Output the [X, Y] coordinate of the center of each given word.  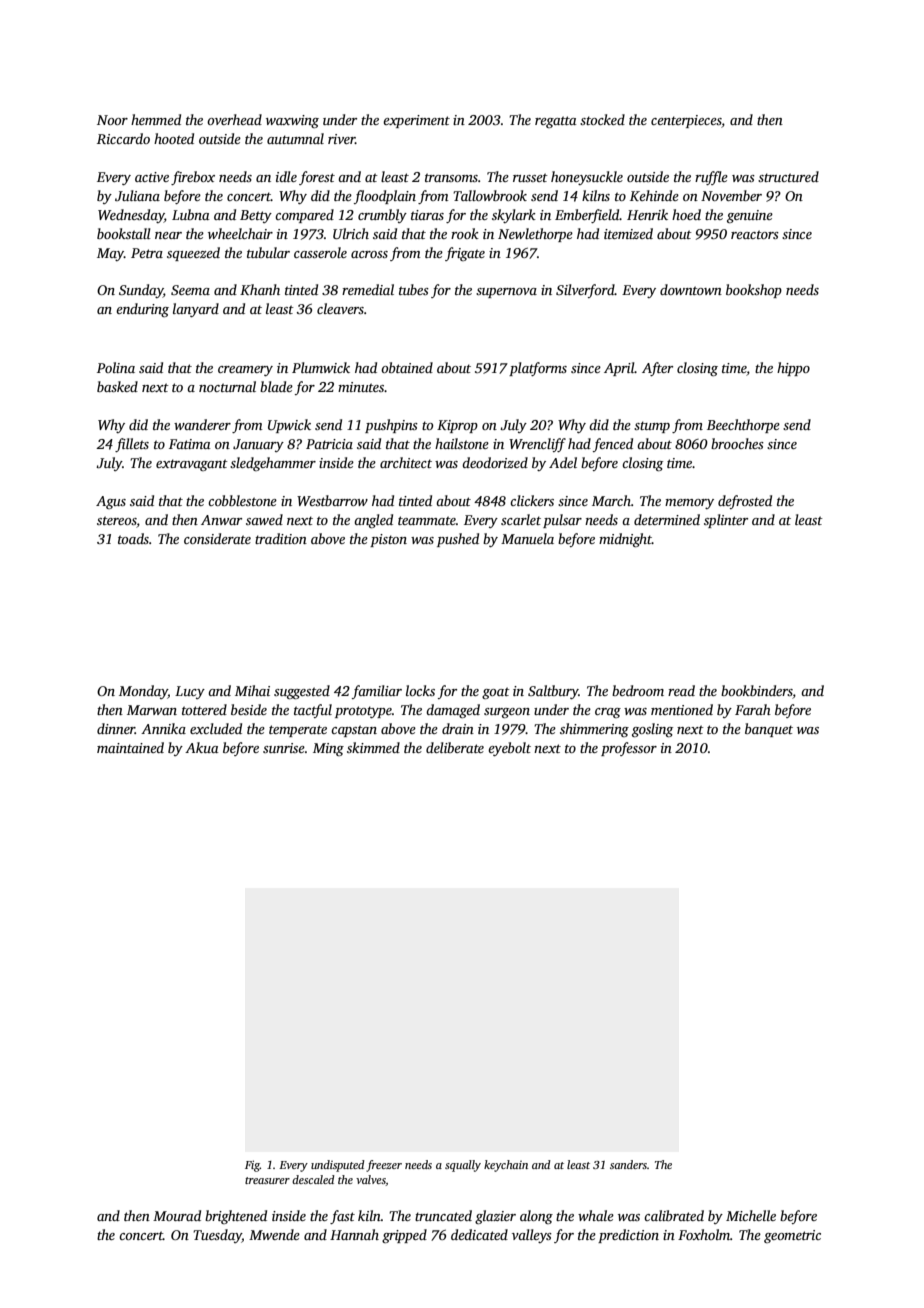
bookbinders [757, 690]
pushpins [391, 426]
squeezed [193, 254]
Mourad [177, 1215]
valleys [532, 1236]
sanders [628, 1164]
